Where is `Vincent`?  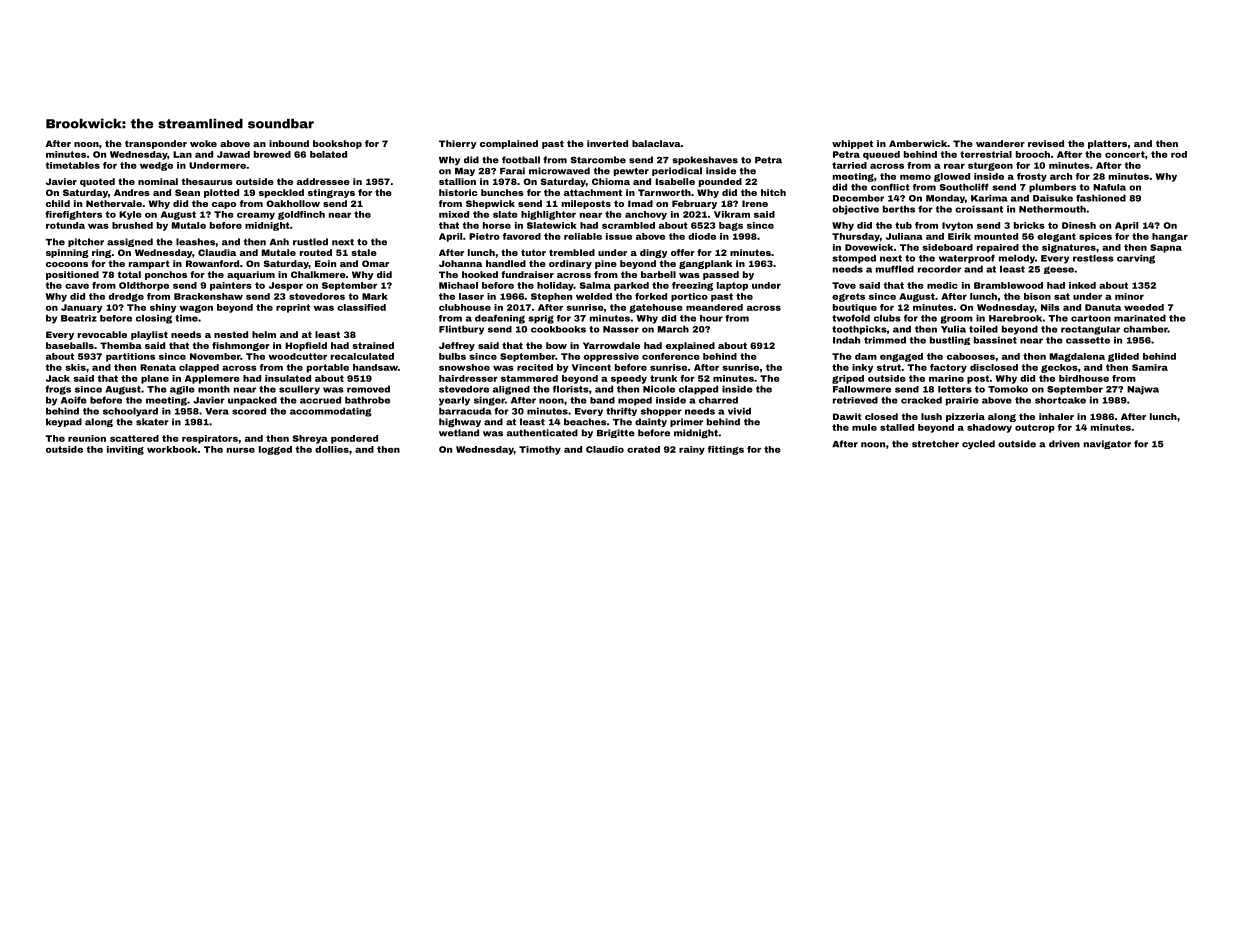 Vincent is located at coordinates (591, 367).
